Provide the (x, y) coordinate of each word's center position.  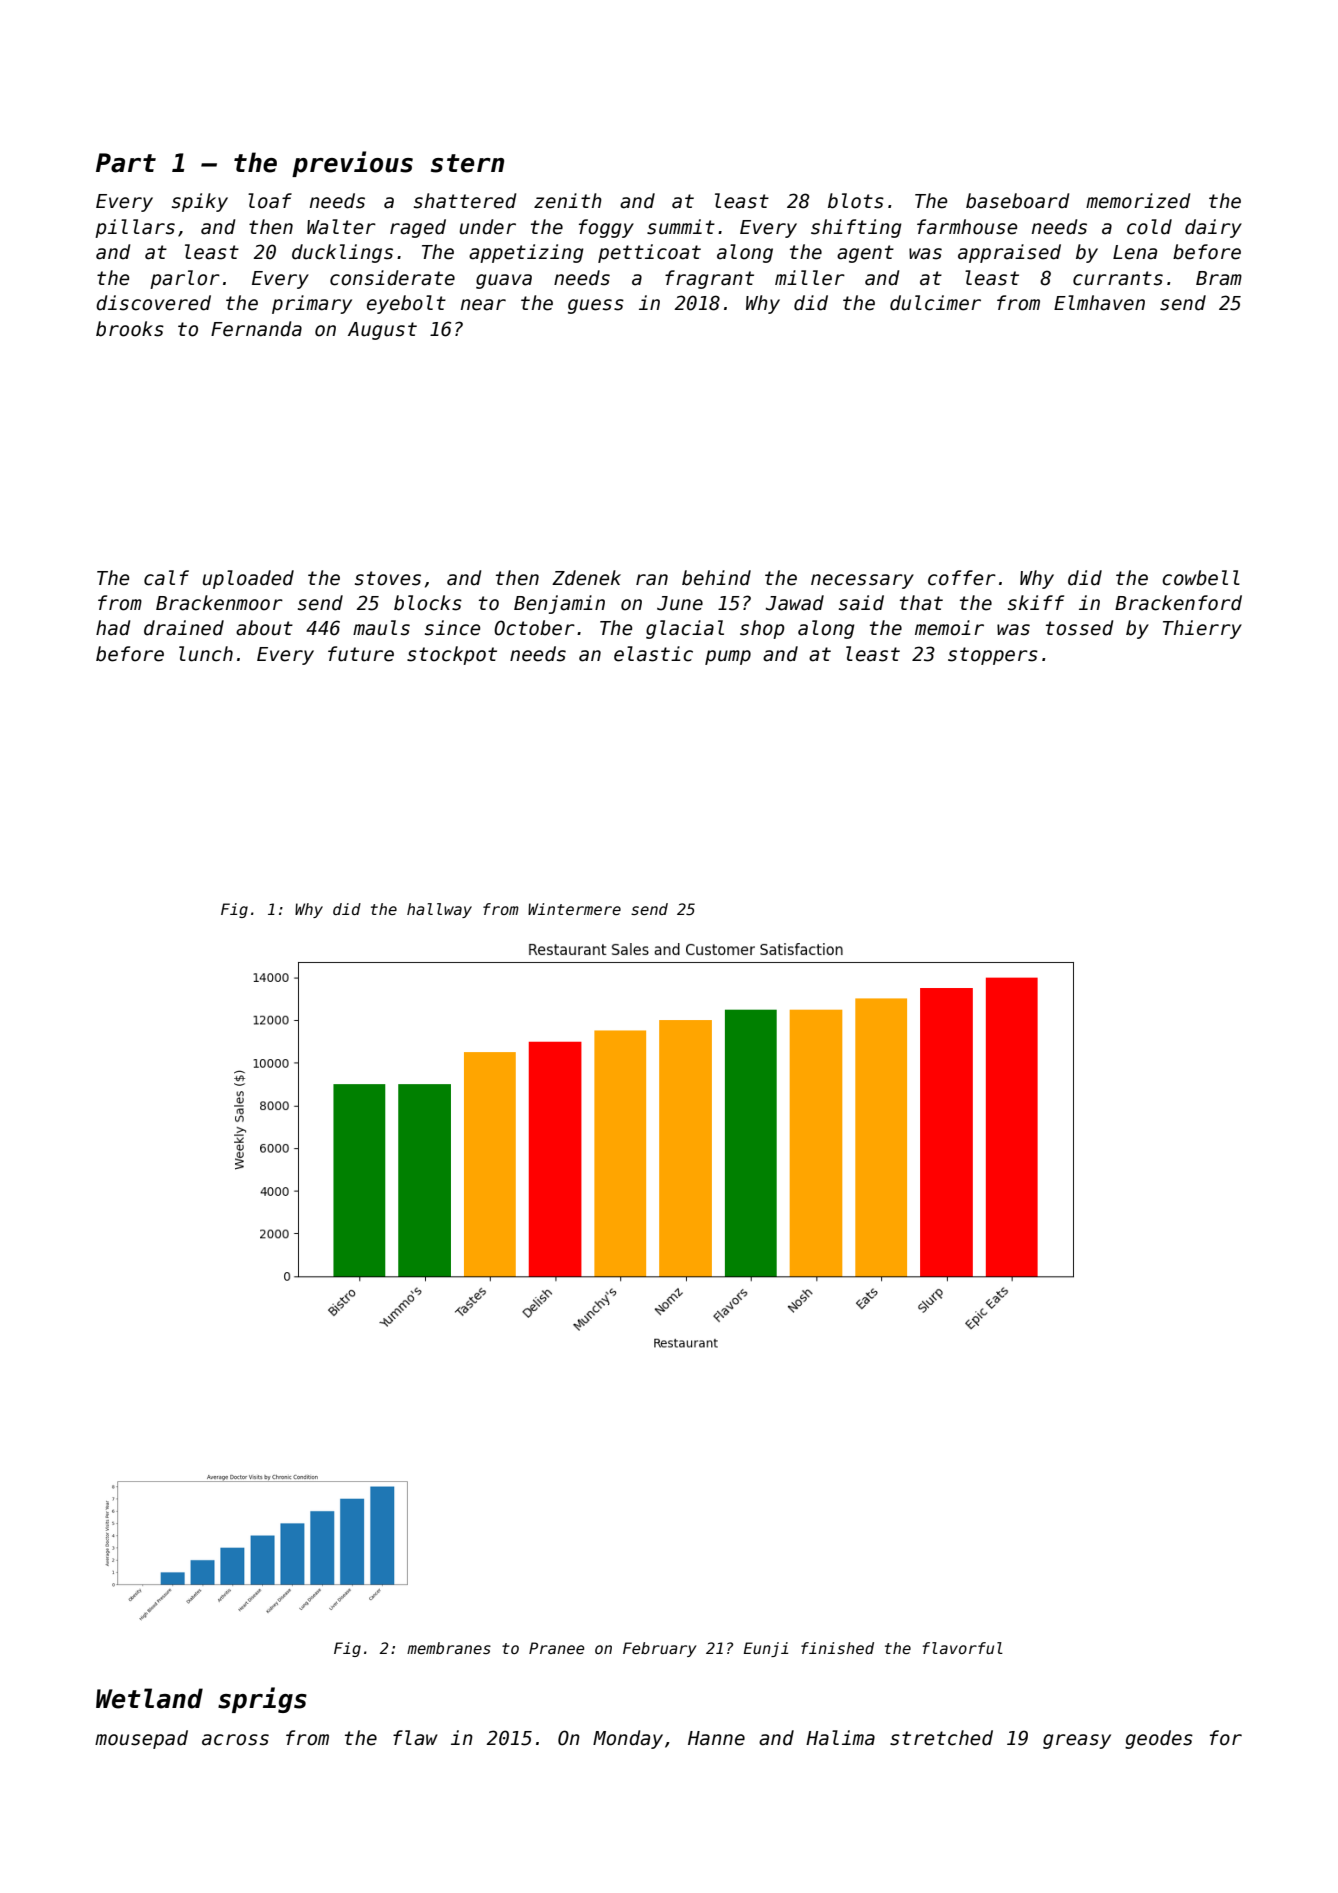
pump (728, 657)
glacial (685, 629)
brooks (130, 329)
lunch (206, 654)
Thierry (1202, 629)
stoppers (993, 656)
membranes (449, 1648)
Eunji (765, 1649)
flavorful (963, 1648)
